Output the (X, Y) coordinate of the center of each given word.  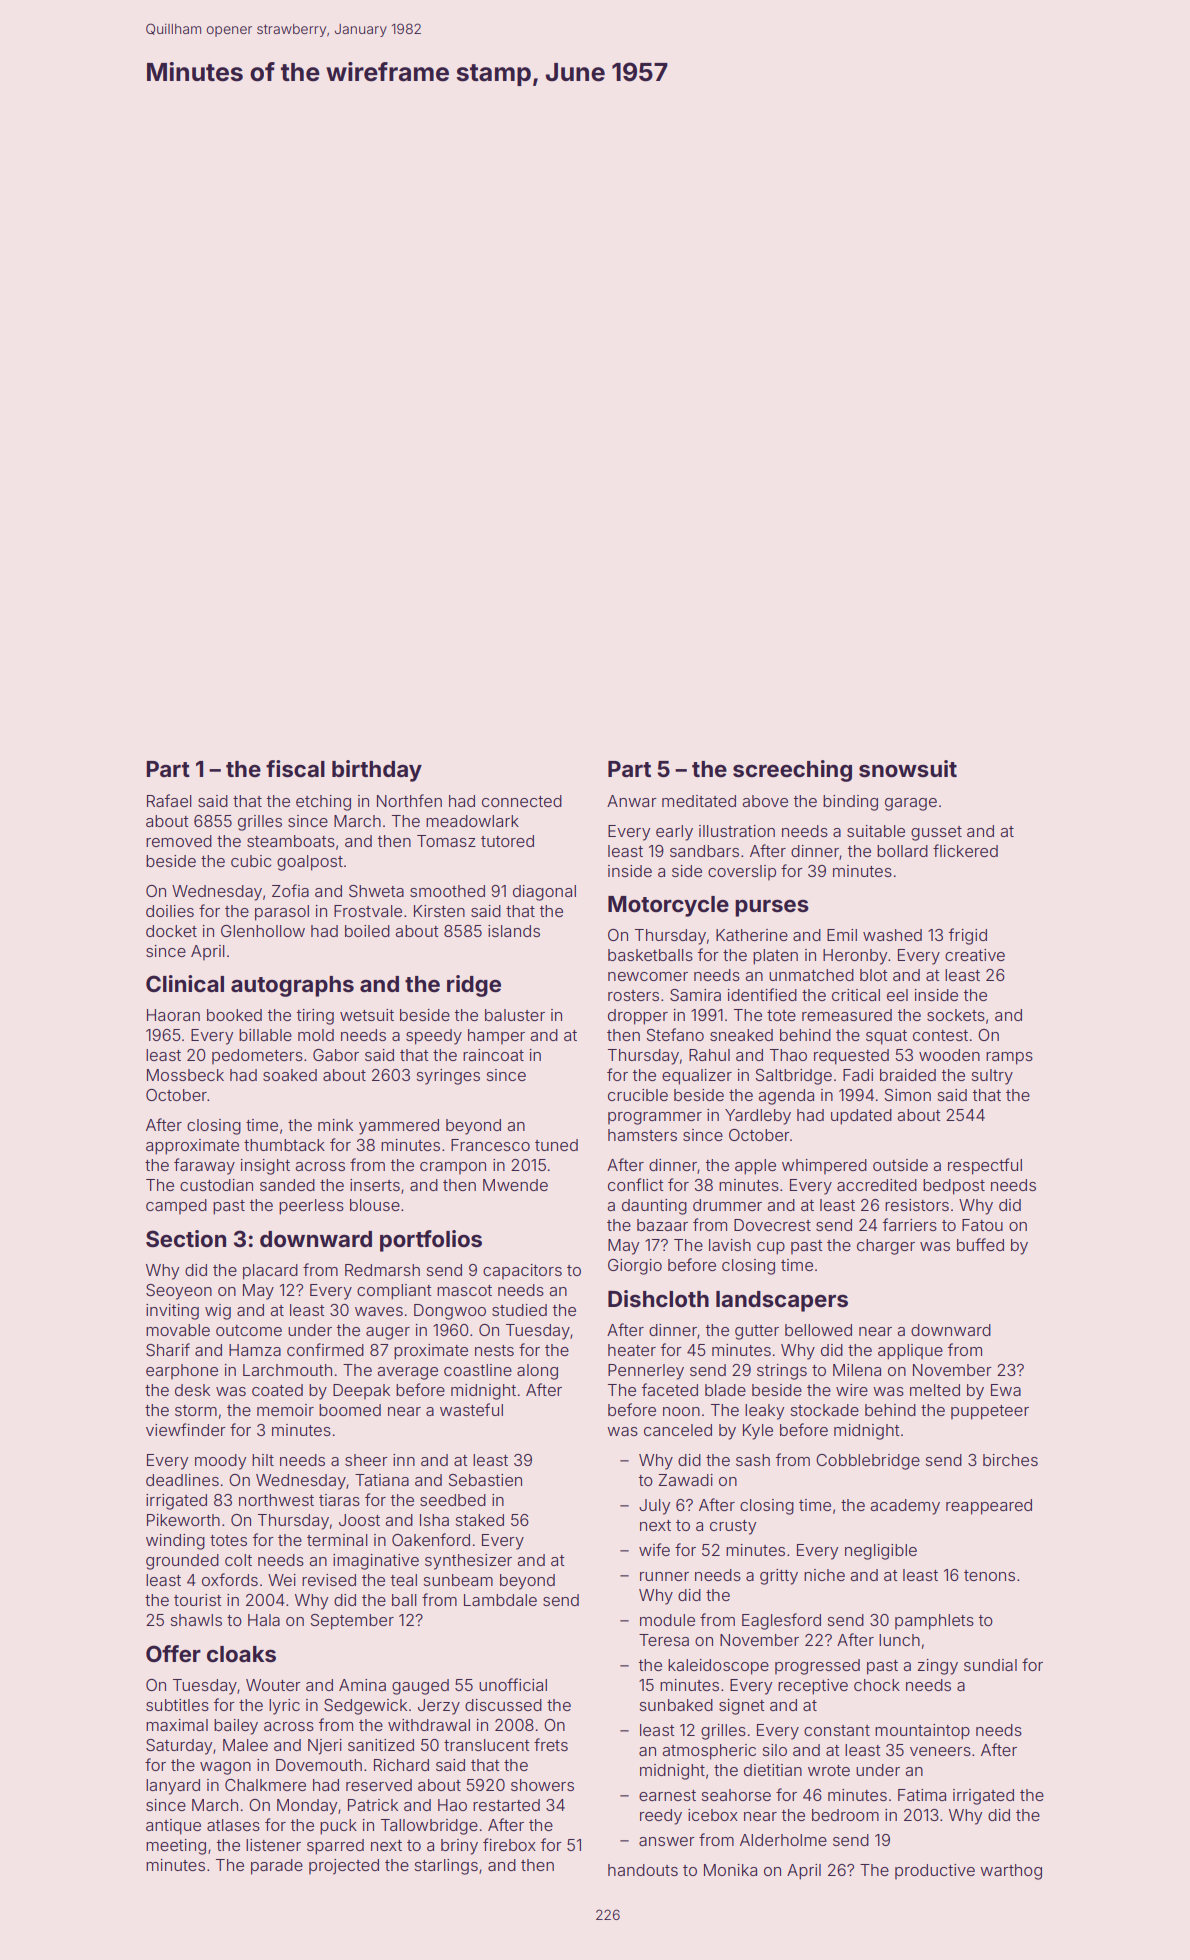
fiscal (295, 769)
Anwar (632, 801)
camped (176, 1207)
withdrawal (429, 1725)
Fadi (858, 1075)
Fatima (922, 1795)
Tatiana (382, 1480)
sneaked (741, 1035)
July (654, 1507)
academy (905, 1507)
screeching (792, 771)
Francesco (490, 1145)
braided (908, 1075)
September (352, 1622)
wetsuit (367, 1015)
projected (344, 1867)
